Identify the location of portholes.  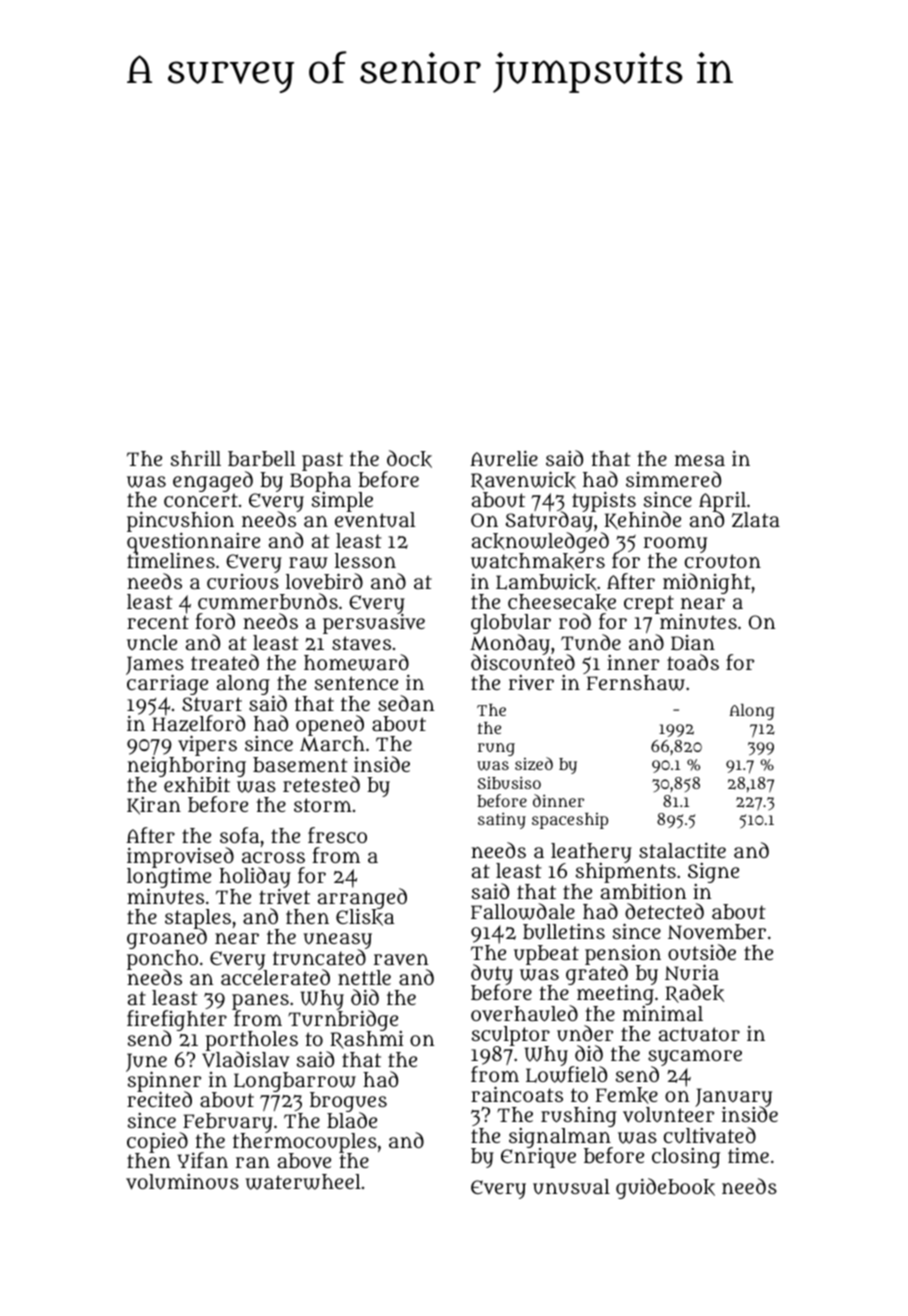
(252, 1041).
